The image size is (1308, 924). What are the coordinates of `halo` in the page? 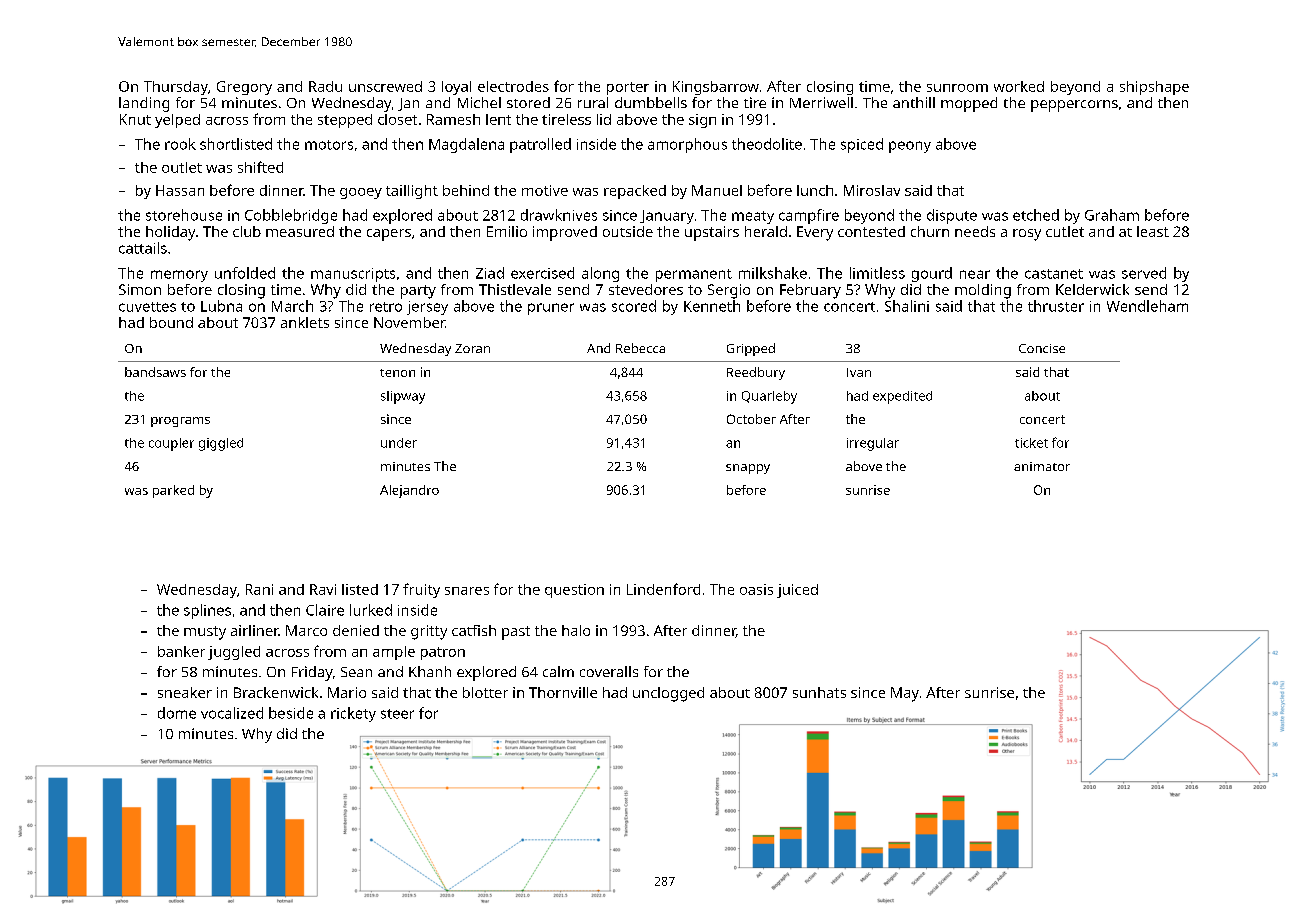 It's located at (576, 630).
